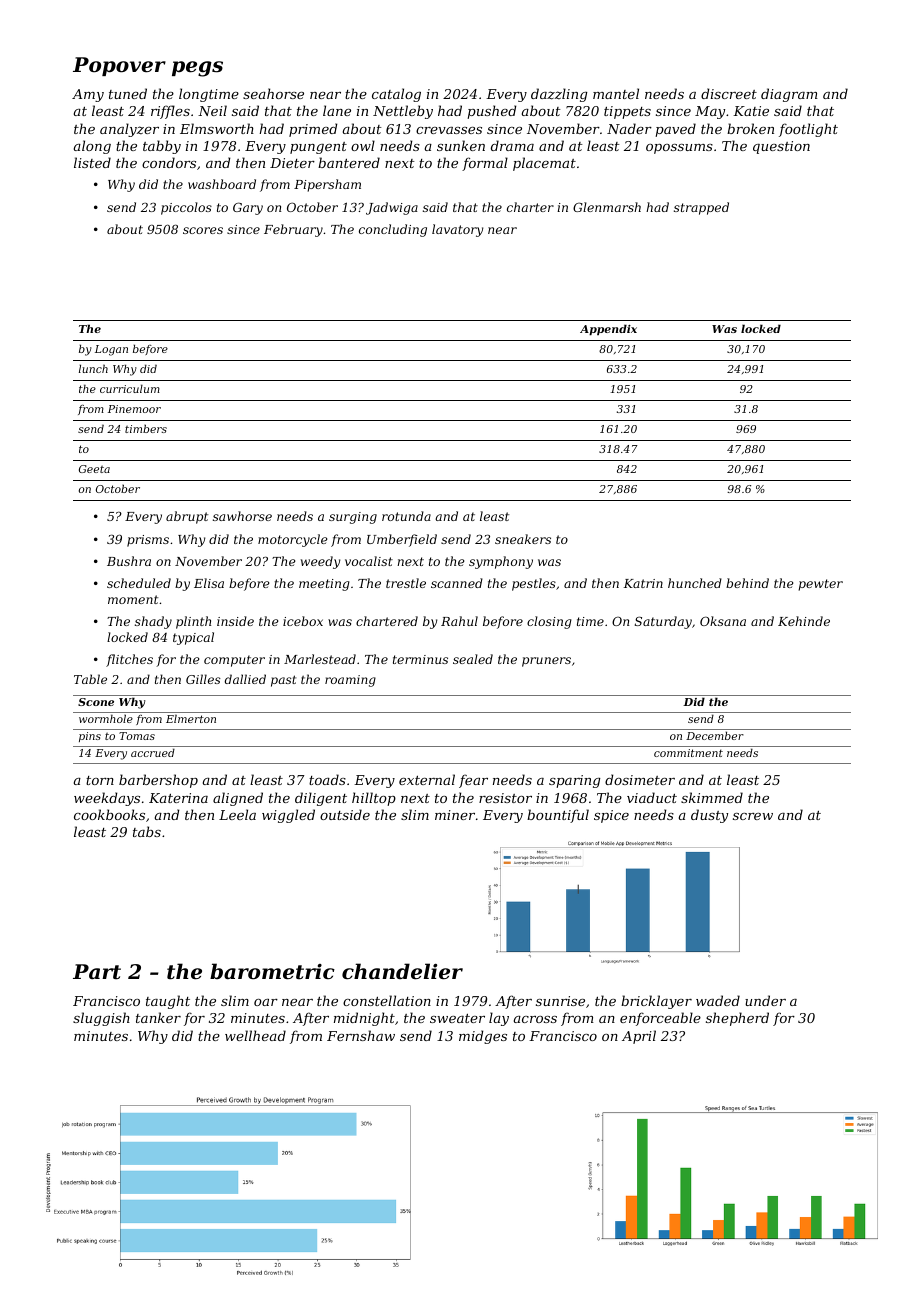  What do you see at coordinates (88, 95) in the page?
I see `Amy` at bounding box center [88, 95].
